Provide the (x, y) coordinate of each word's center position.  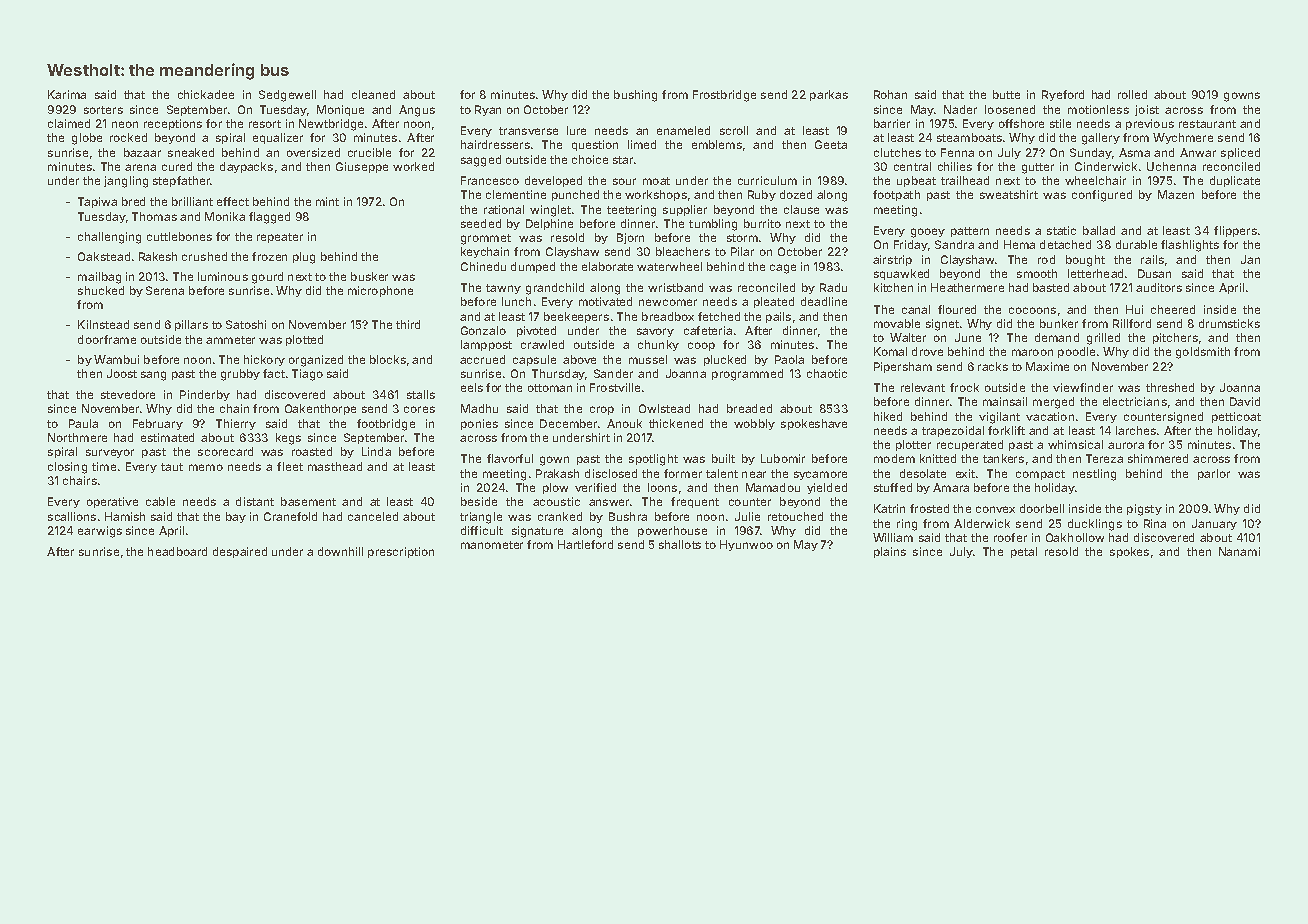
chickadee (206, 94)
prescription (401, 552)
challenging (109, 238)
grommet (486, 239)
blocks (388, 359)
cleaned (373, 94)
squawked (901, 274)
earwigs (100, 532)
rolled (1132, 94)
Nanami (1239, 551)
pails (778, 317)
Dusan (1154, 273)
